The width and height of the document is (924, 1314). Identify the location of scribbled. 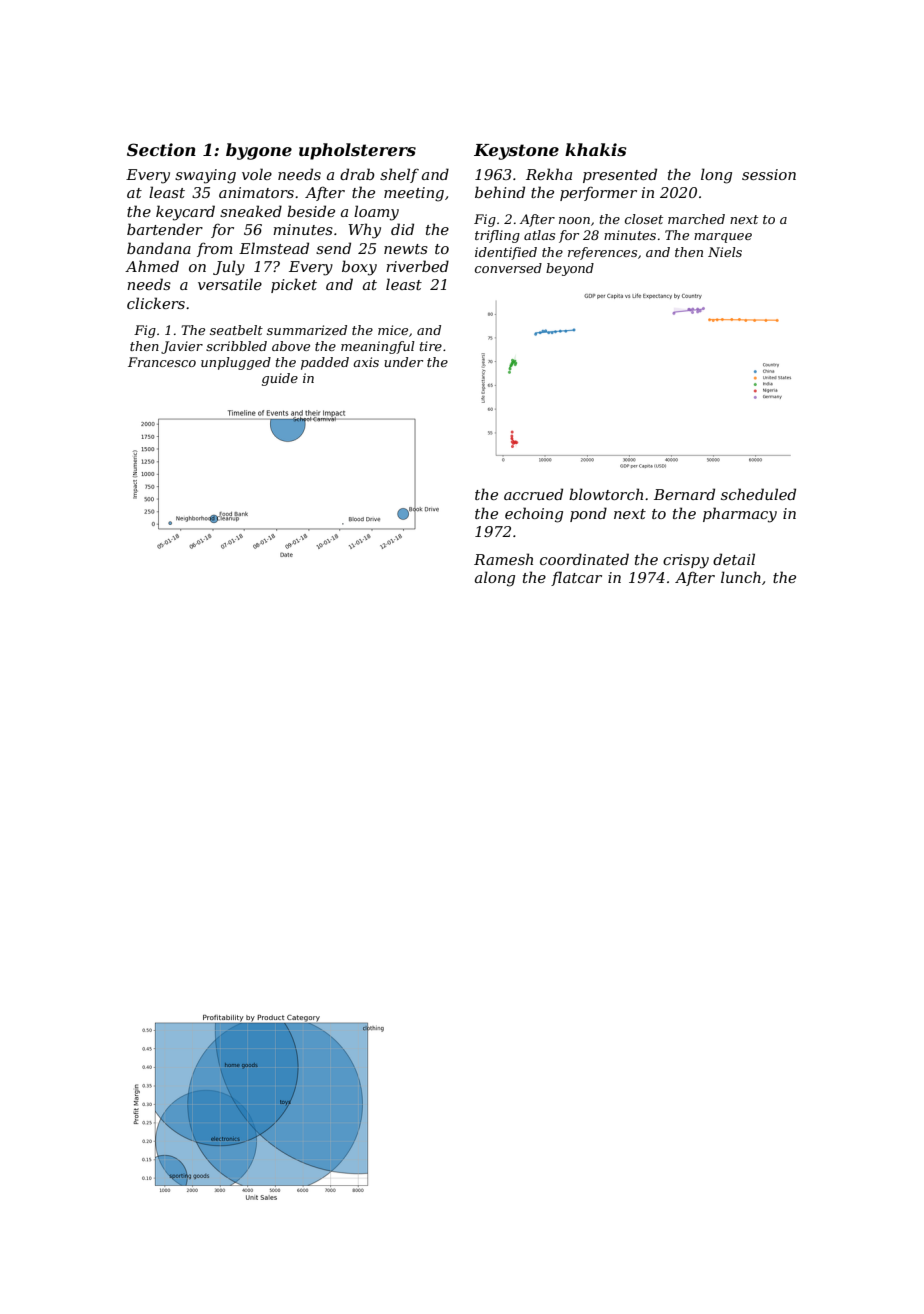
(236, 346).
